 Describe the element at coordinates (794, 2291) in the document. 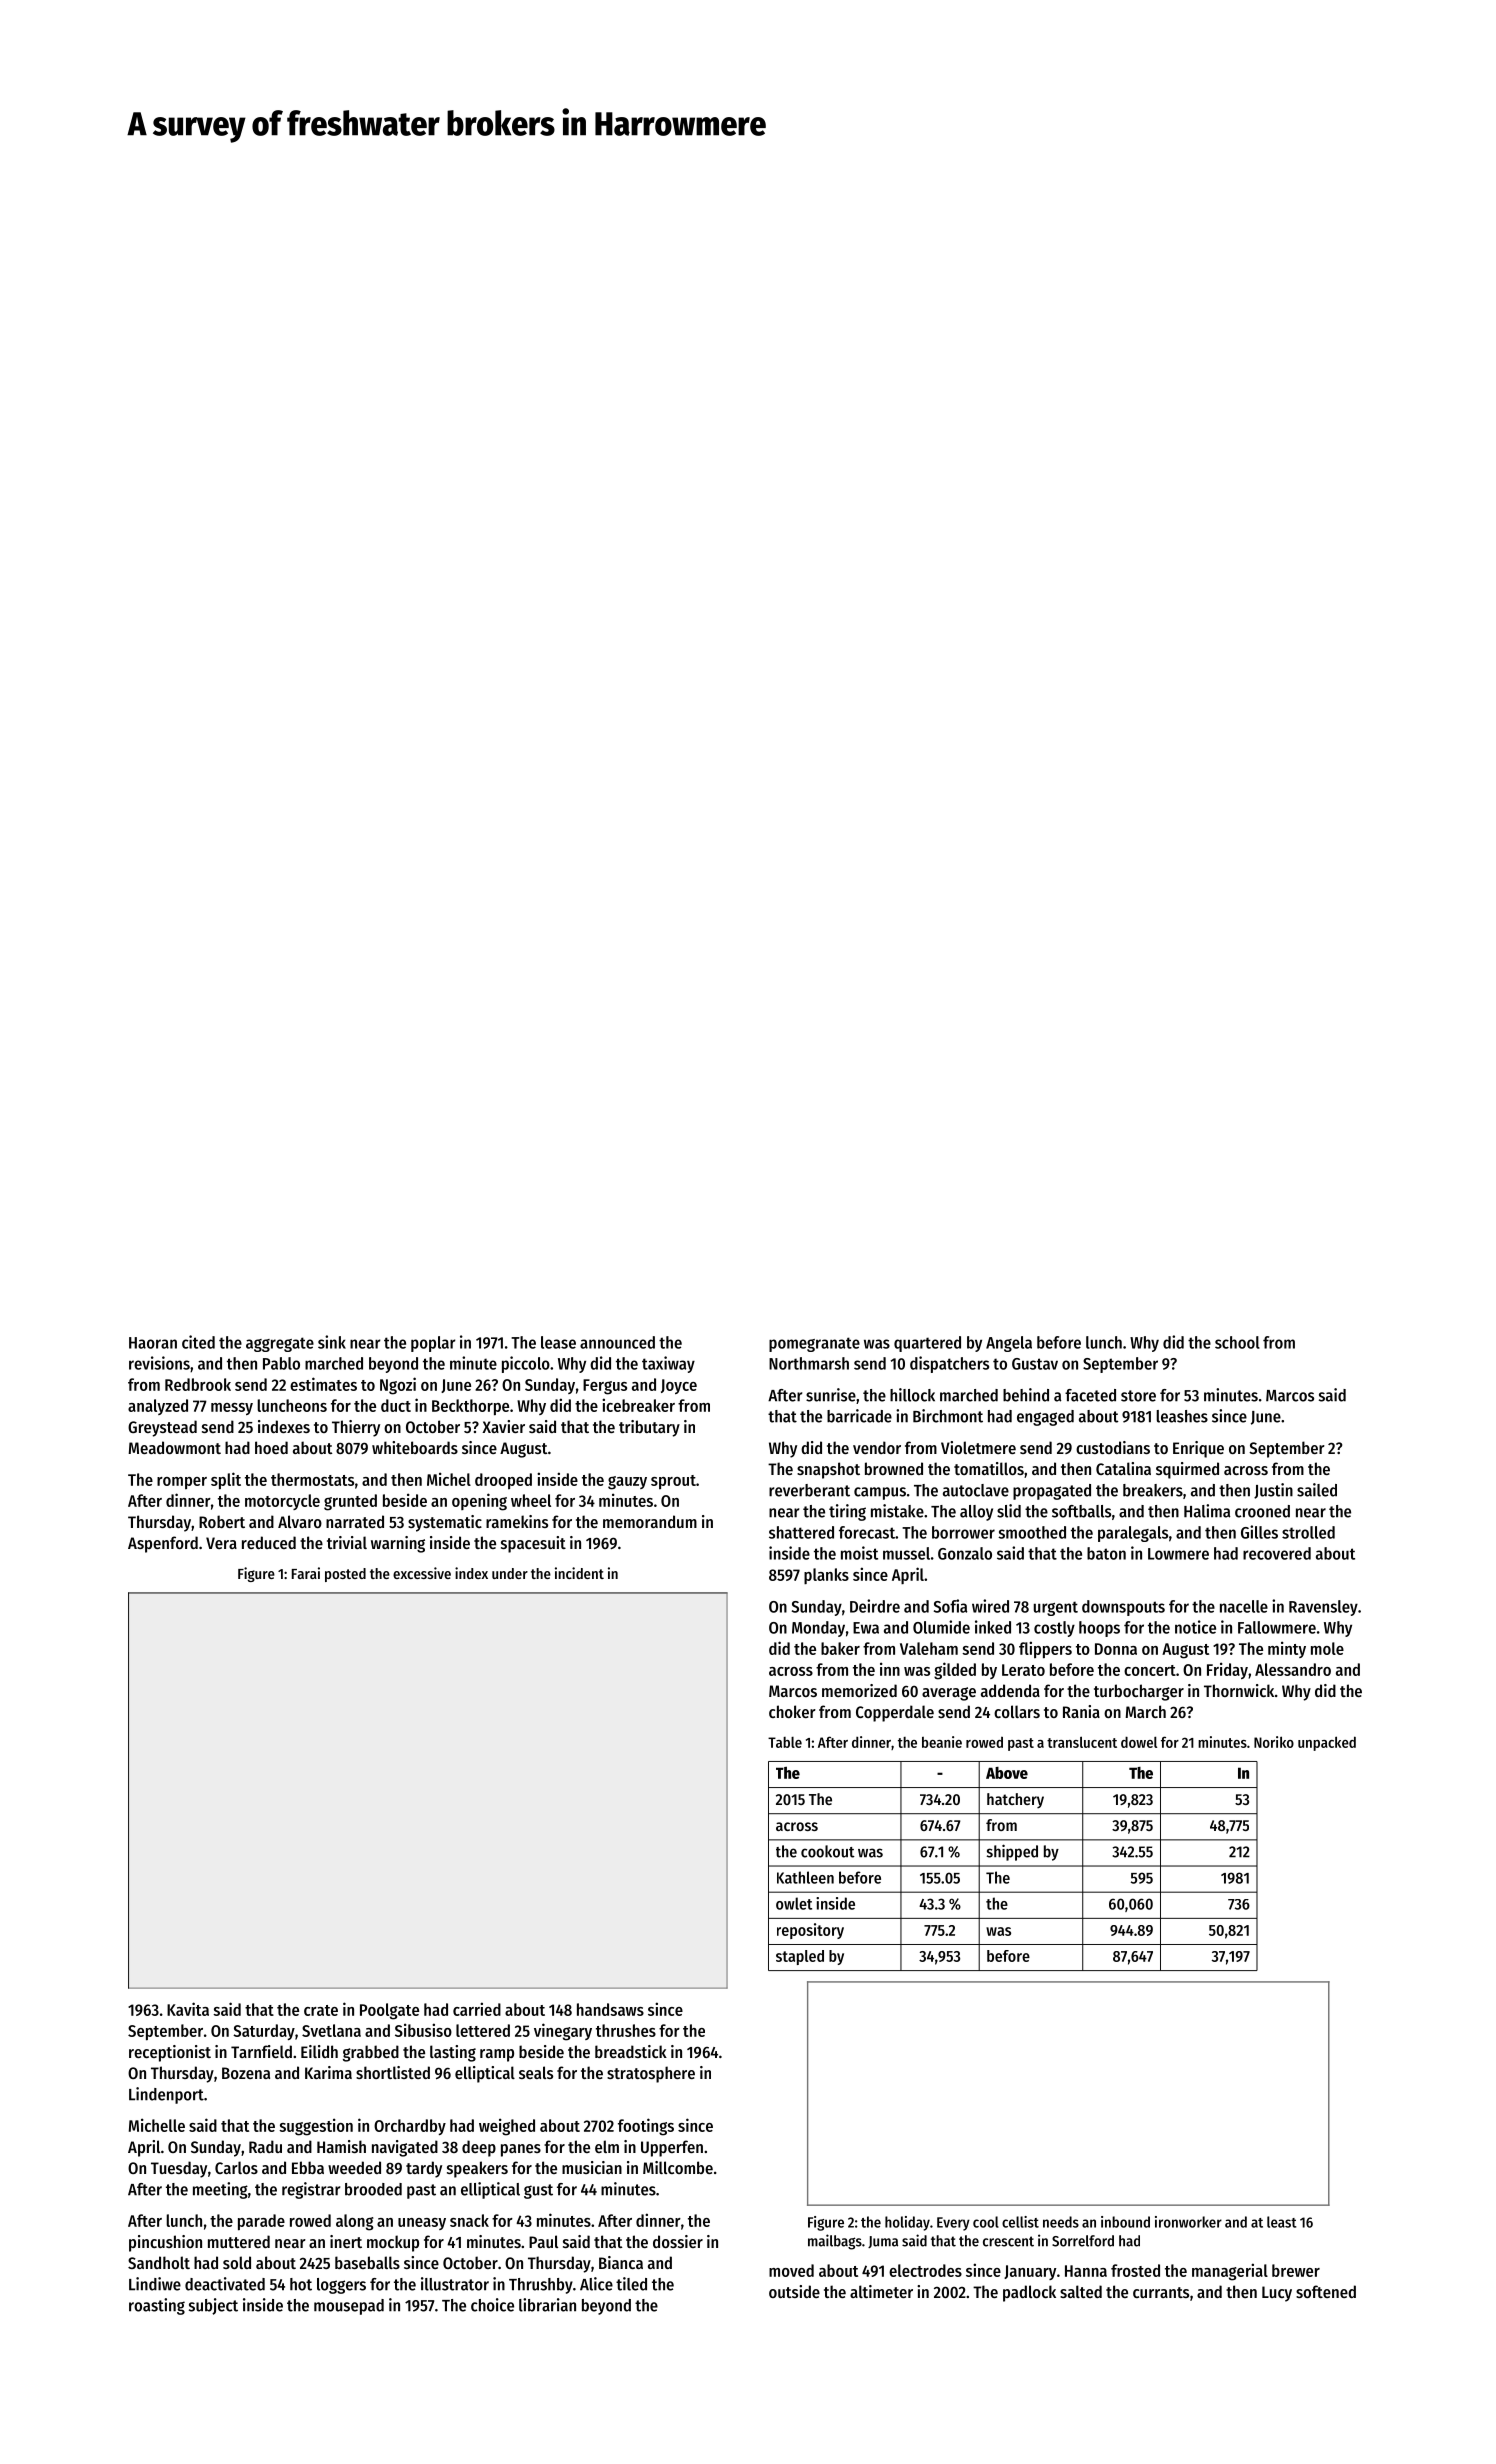

I see `outside` at that location.
